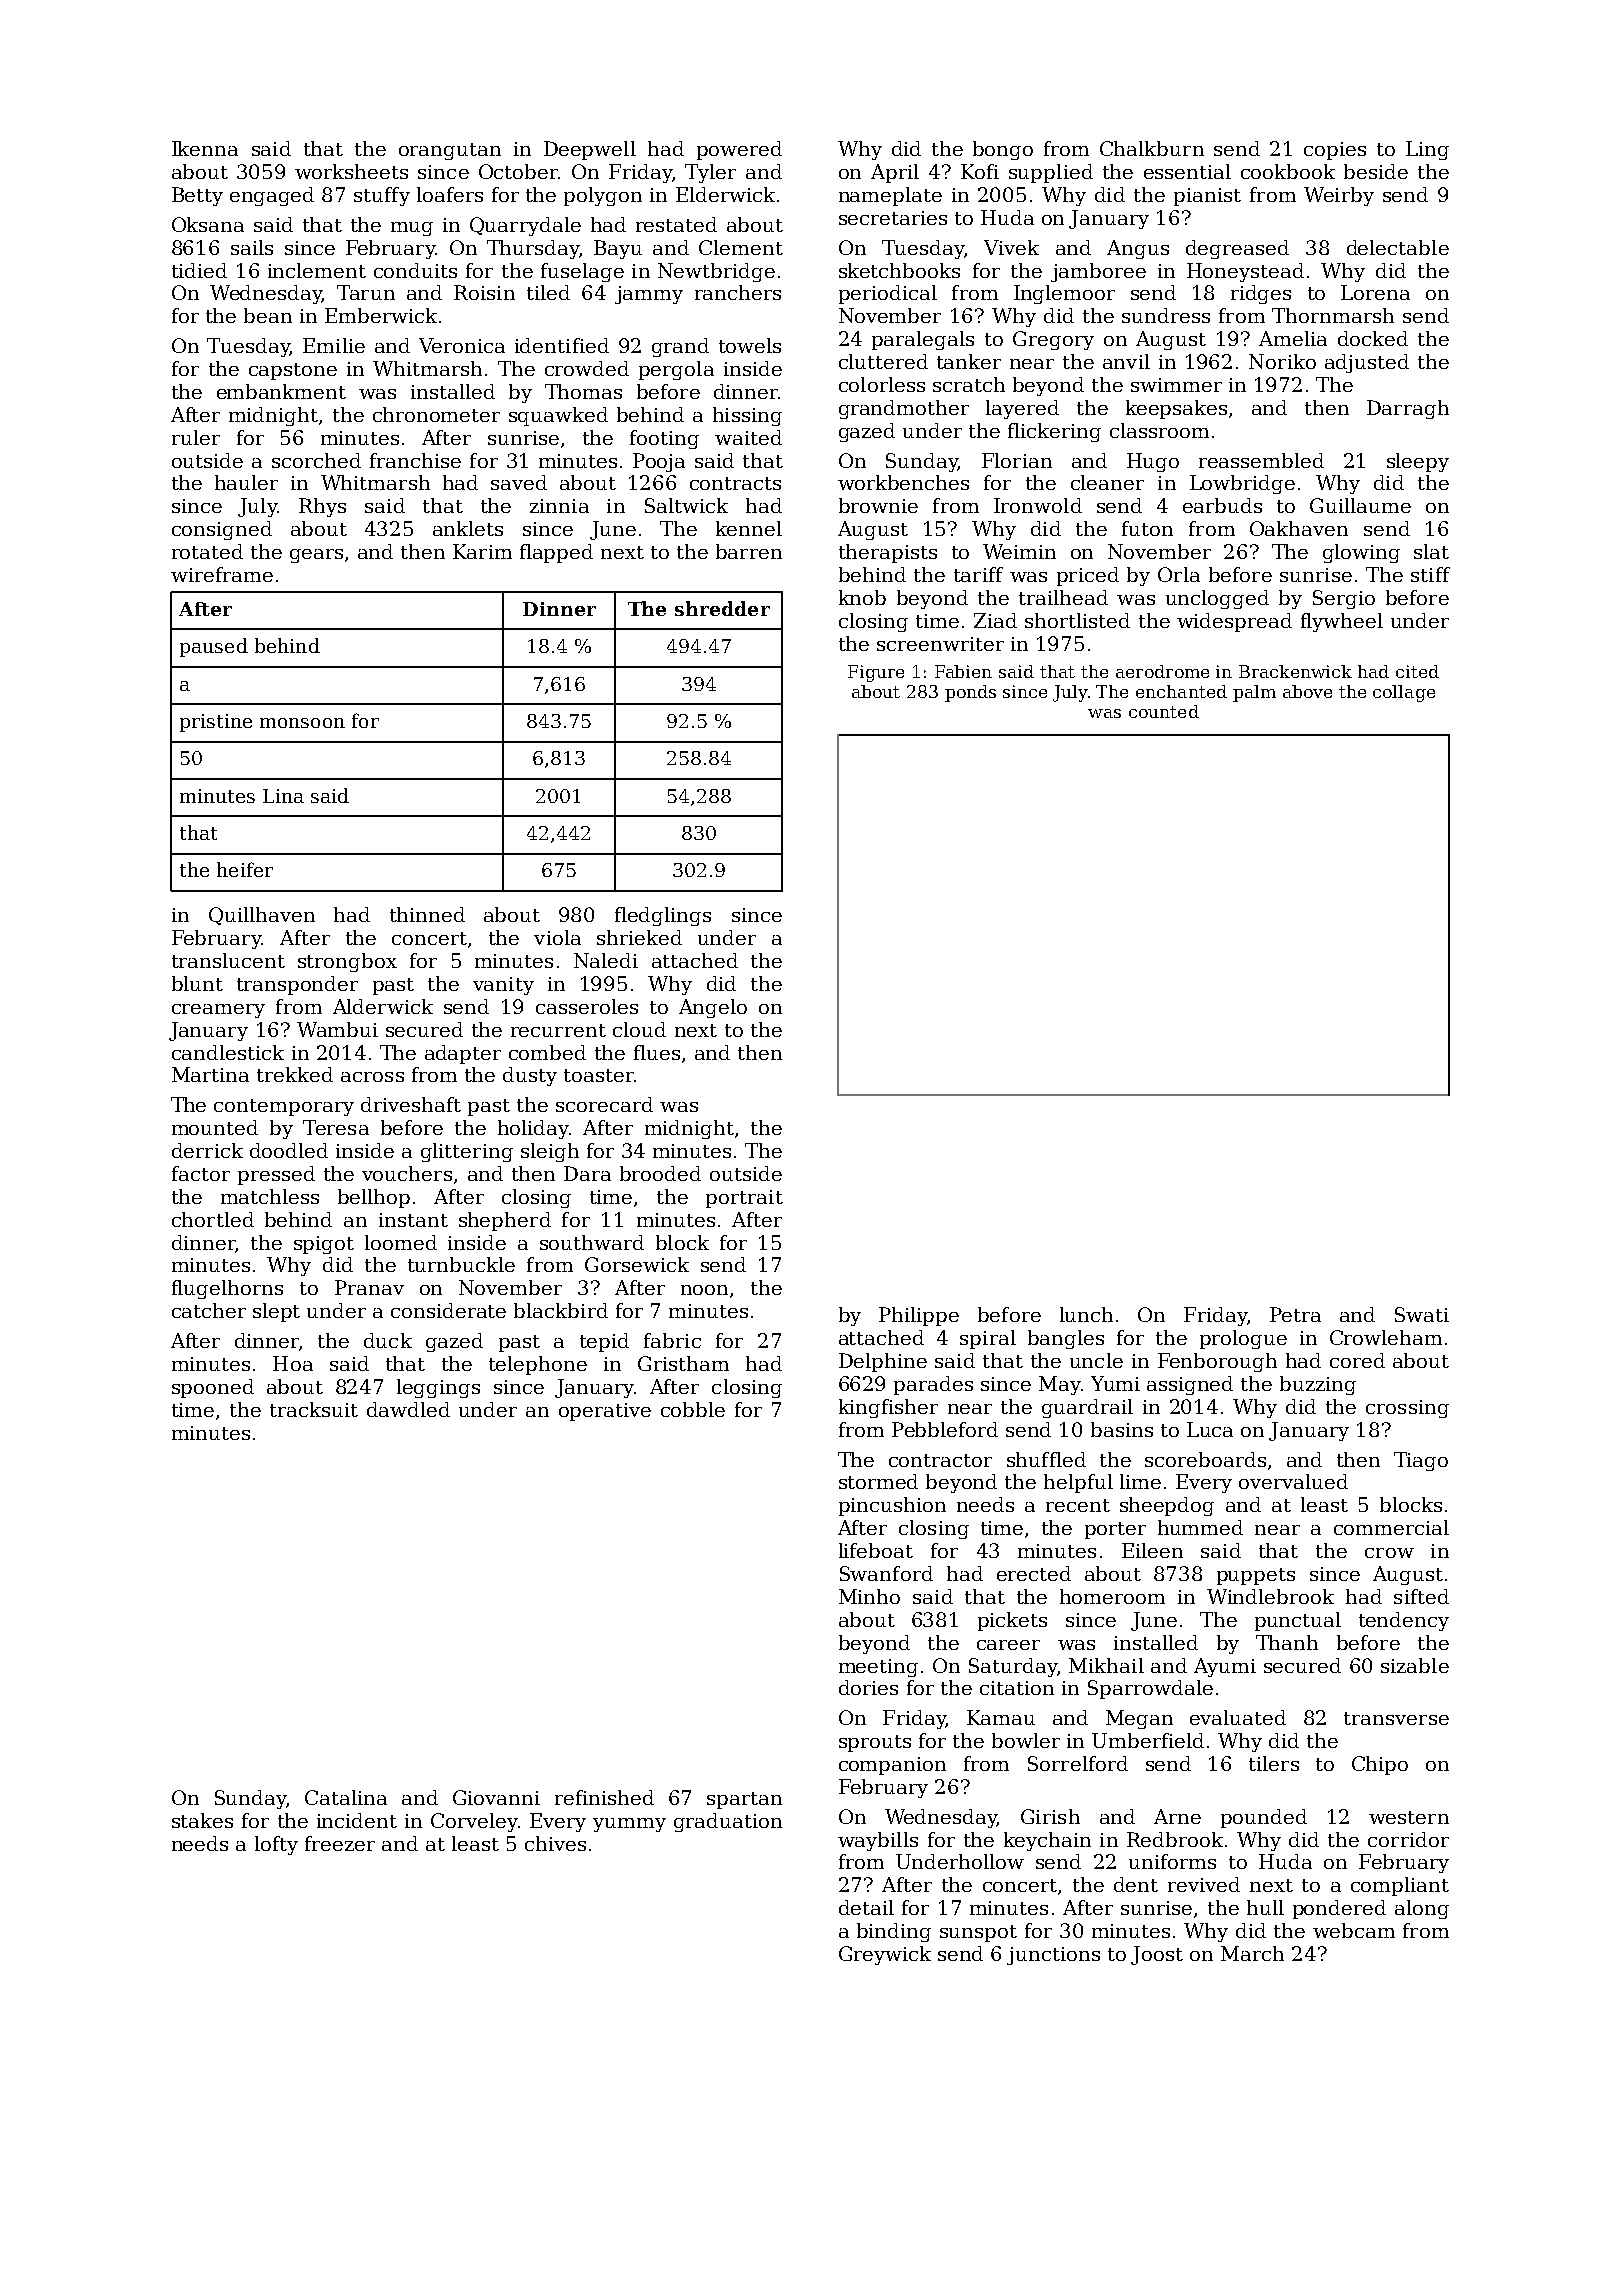  What do you see at coordinates (468, 528) in the document?
I see `anklets` at bounding box center [468, 528].
